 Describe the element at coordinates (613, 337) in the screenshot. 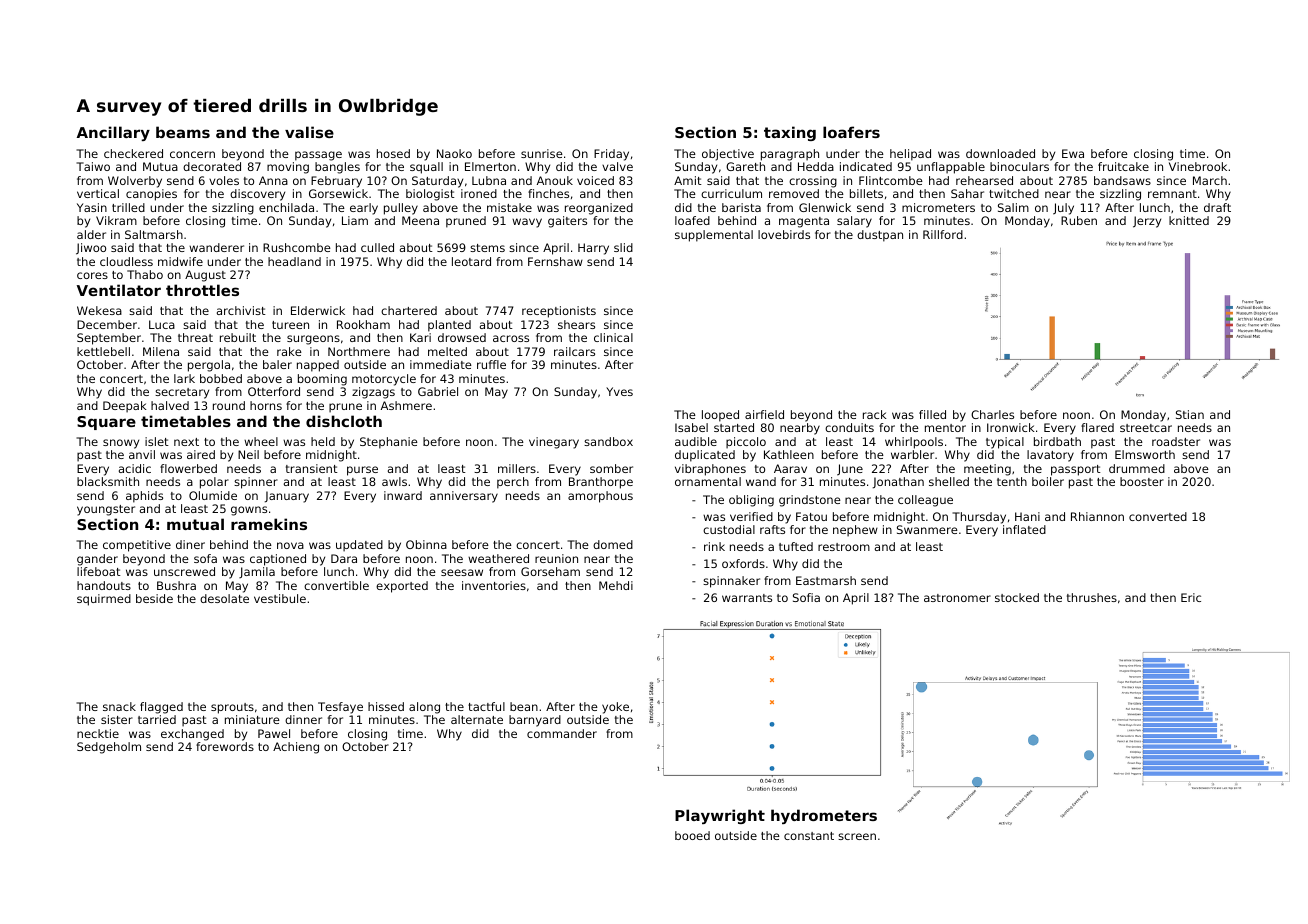

I see `clinical` at that location.
